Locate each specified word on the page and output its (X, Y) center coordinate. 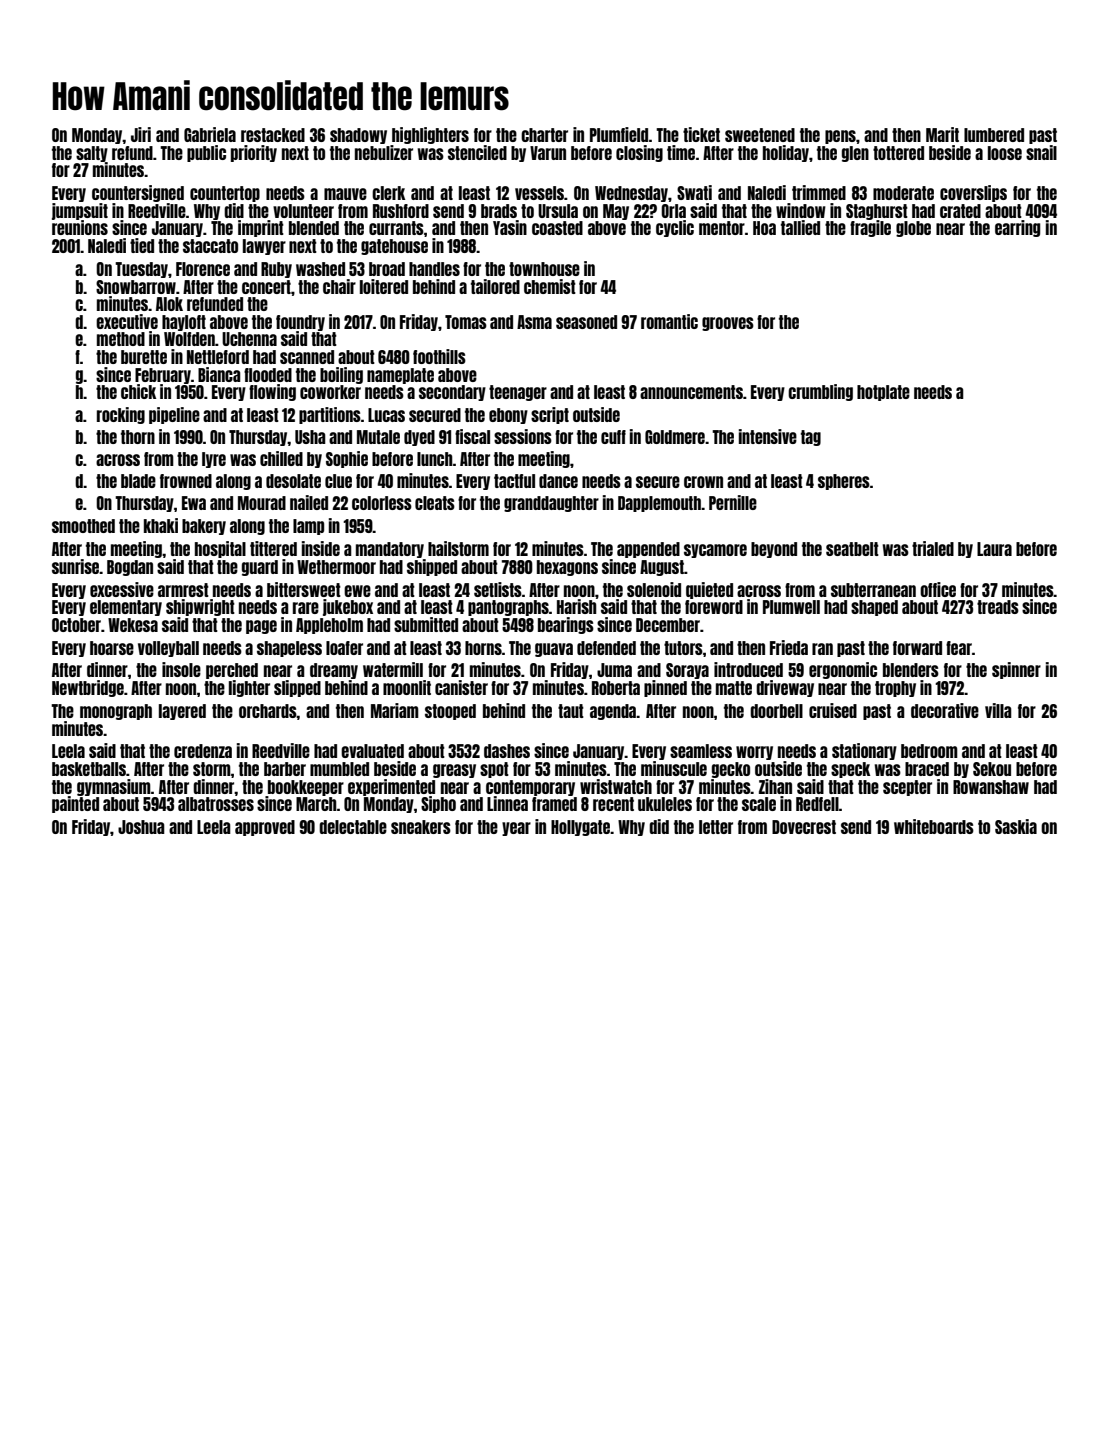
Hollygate (580, 828)
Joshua (141, 827)
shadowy (358, 136)
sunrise (76, 566)
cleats (435, 503)
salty (92, 154)
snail (1041, 152)
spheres (844, 482)
